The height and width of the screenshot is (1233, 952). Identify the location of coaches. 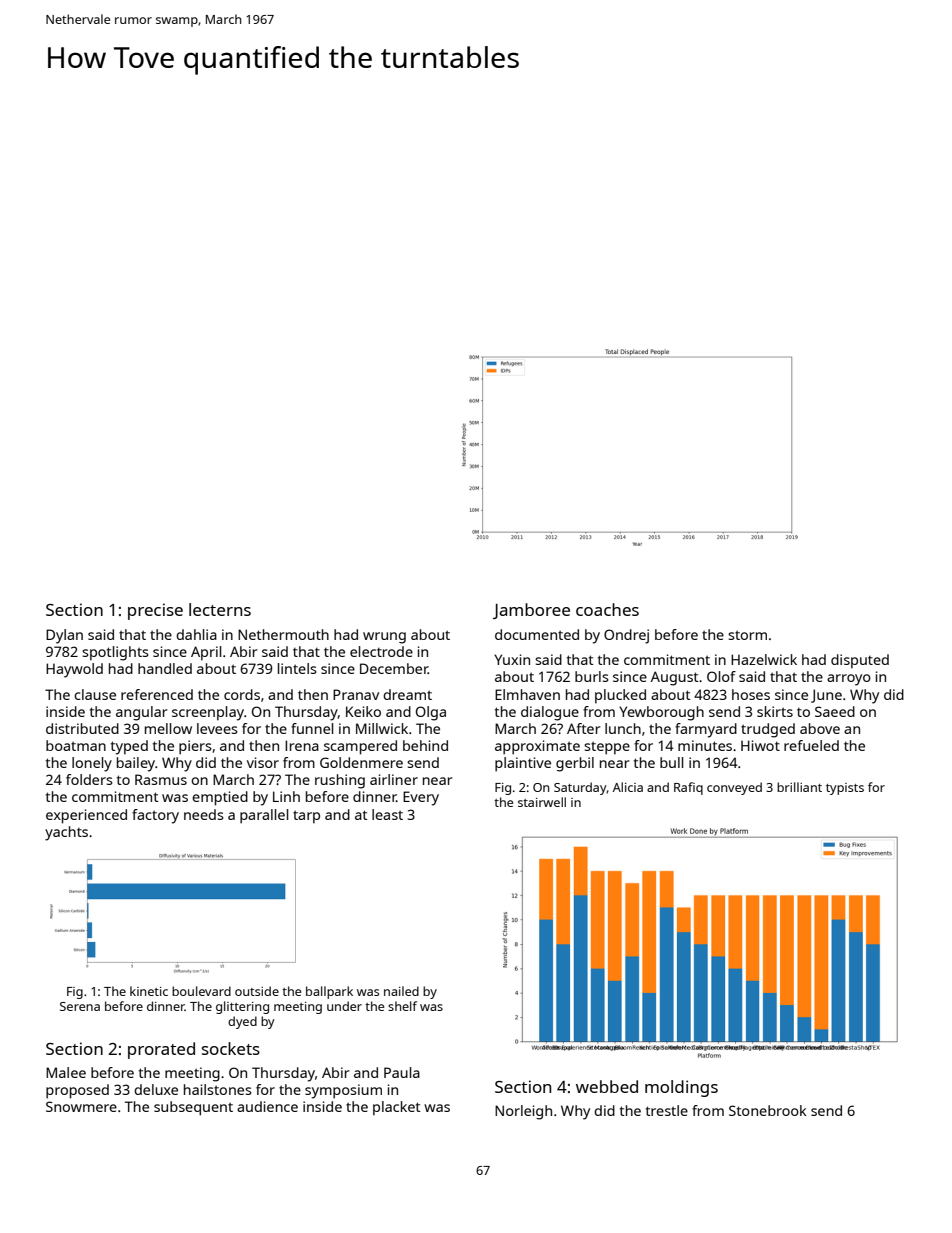
(607, 609).
